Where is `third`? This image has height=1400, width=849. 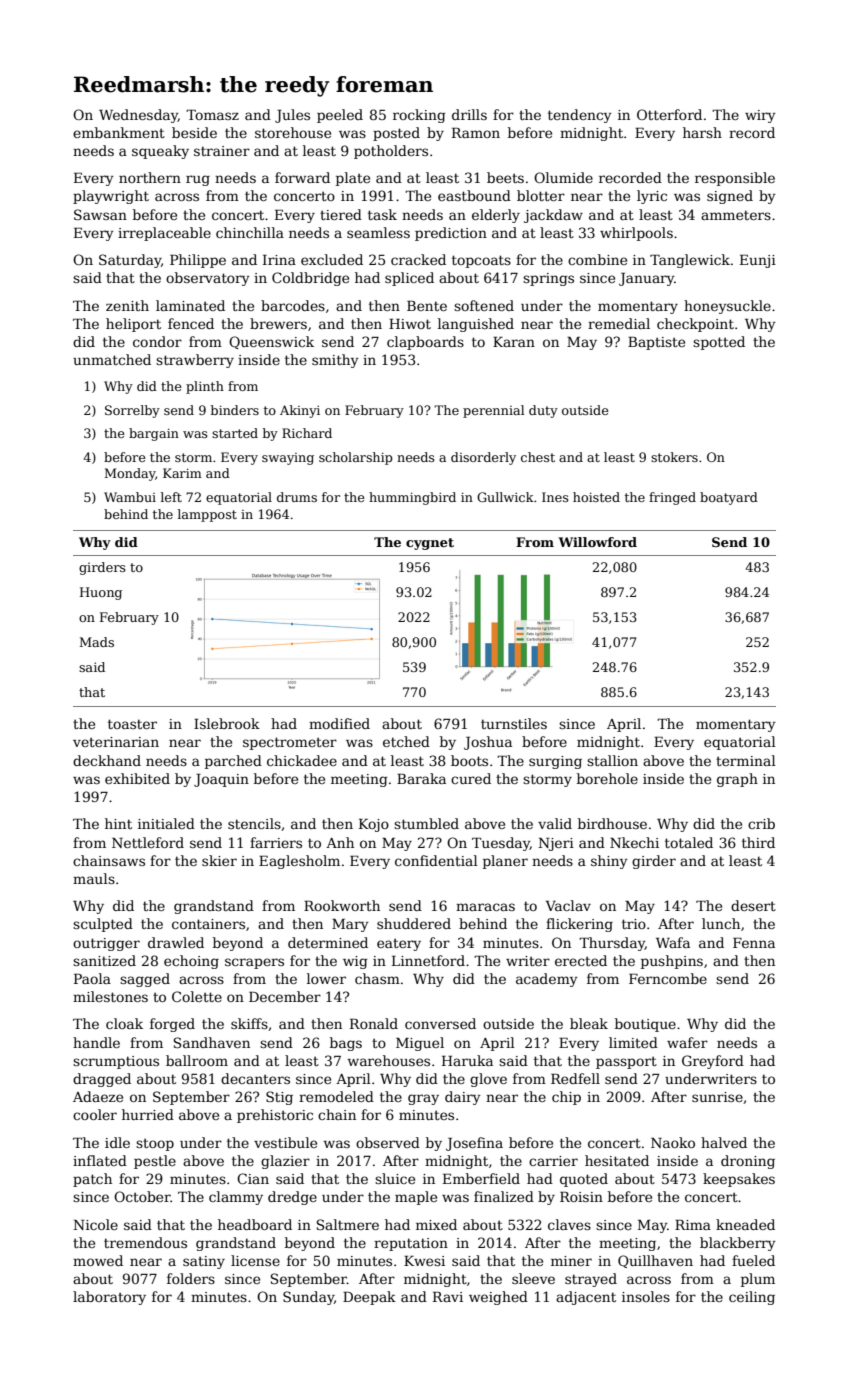
third is located at coordinates (758, 842).
